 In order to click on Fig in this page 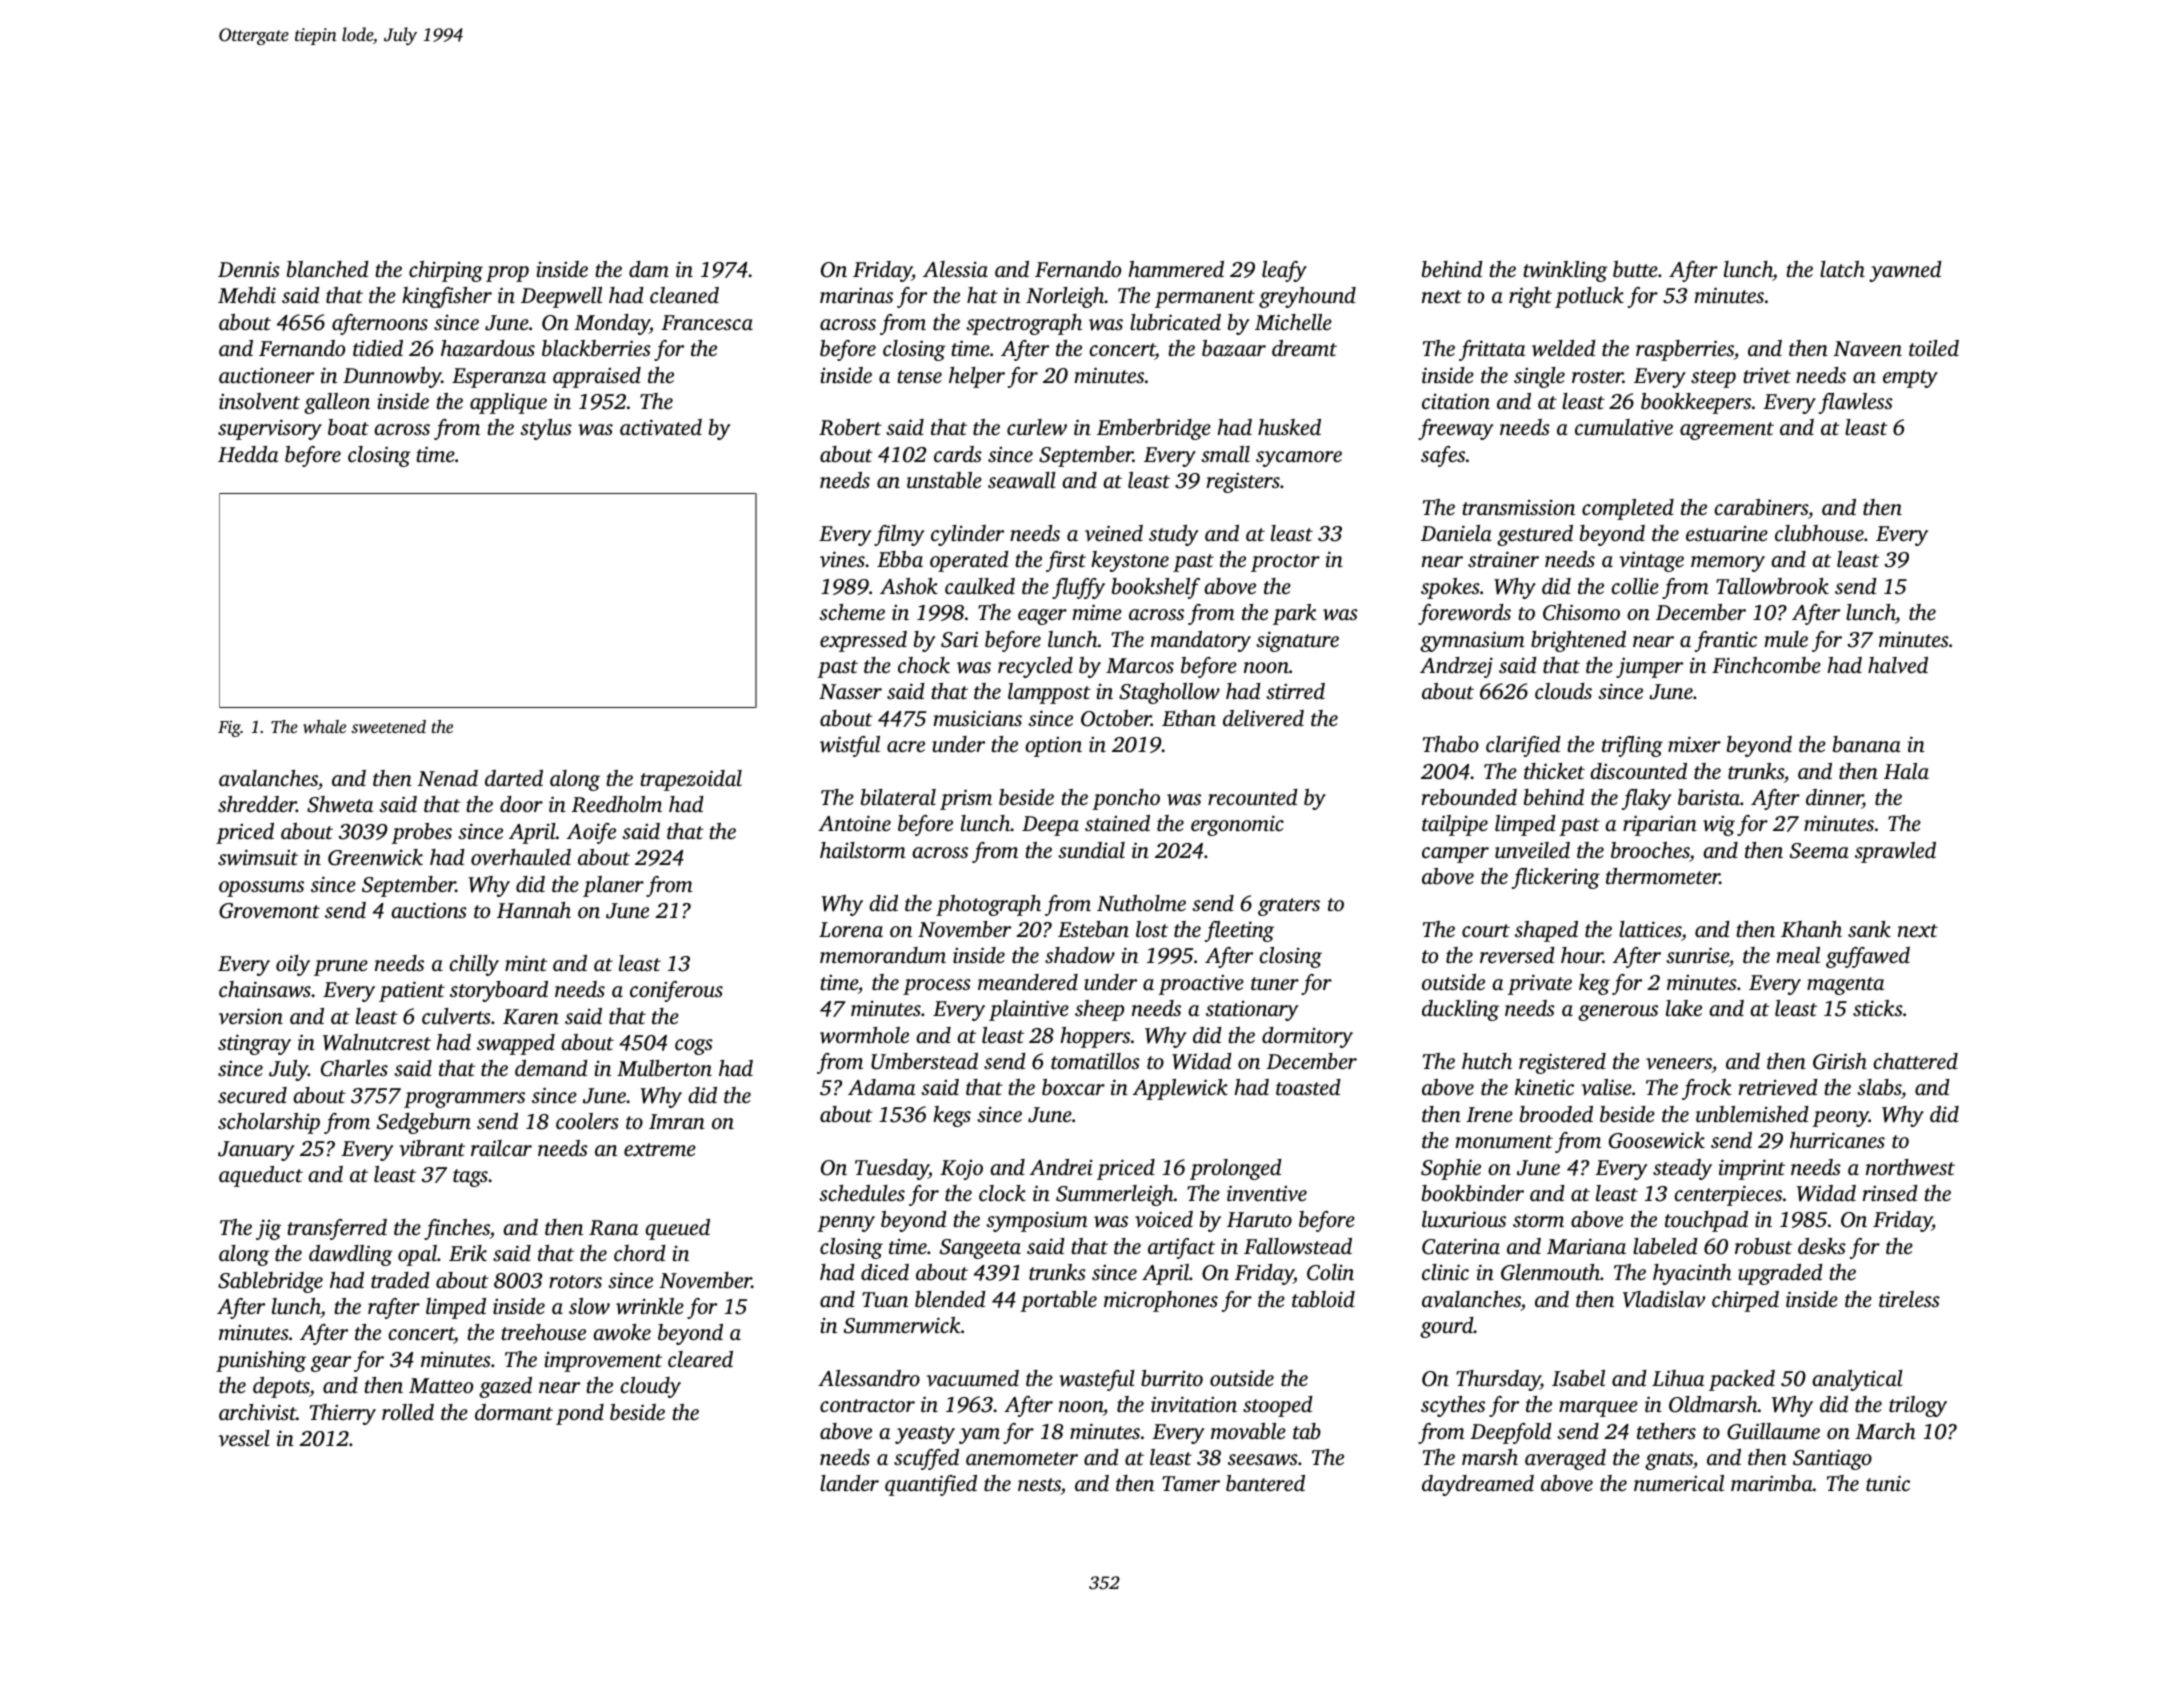, I will do `click(229, 728)`.
